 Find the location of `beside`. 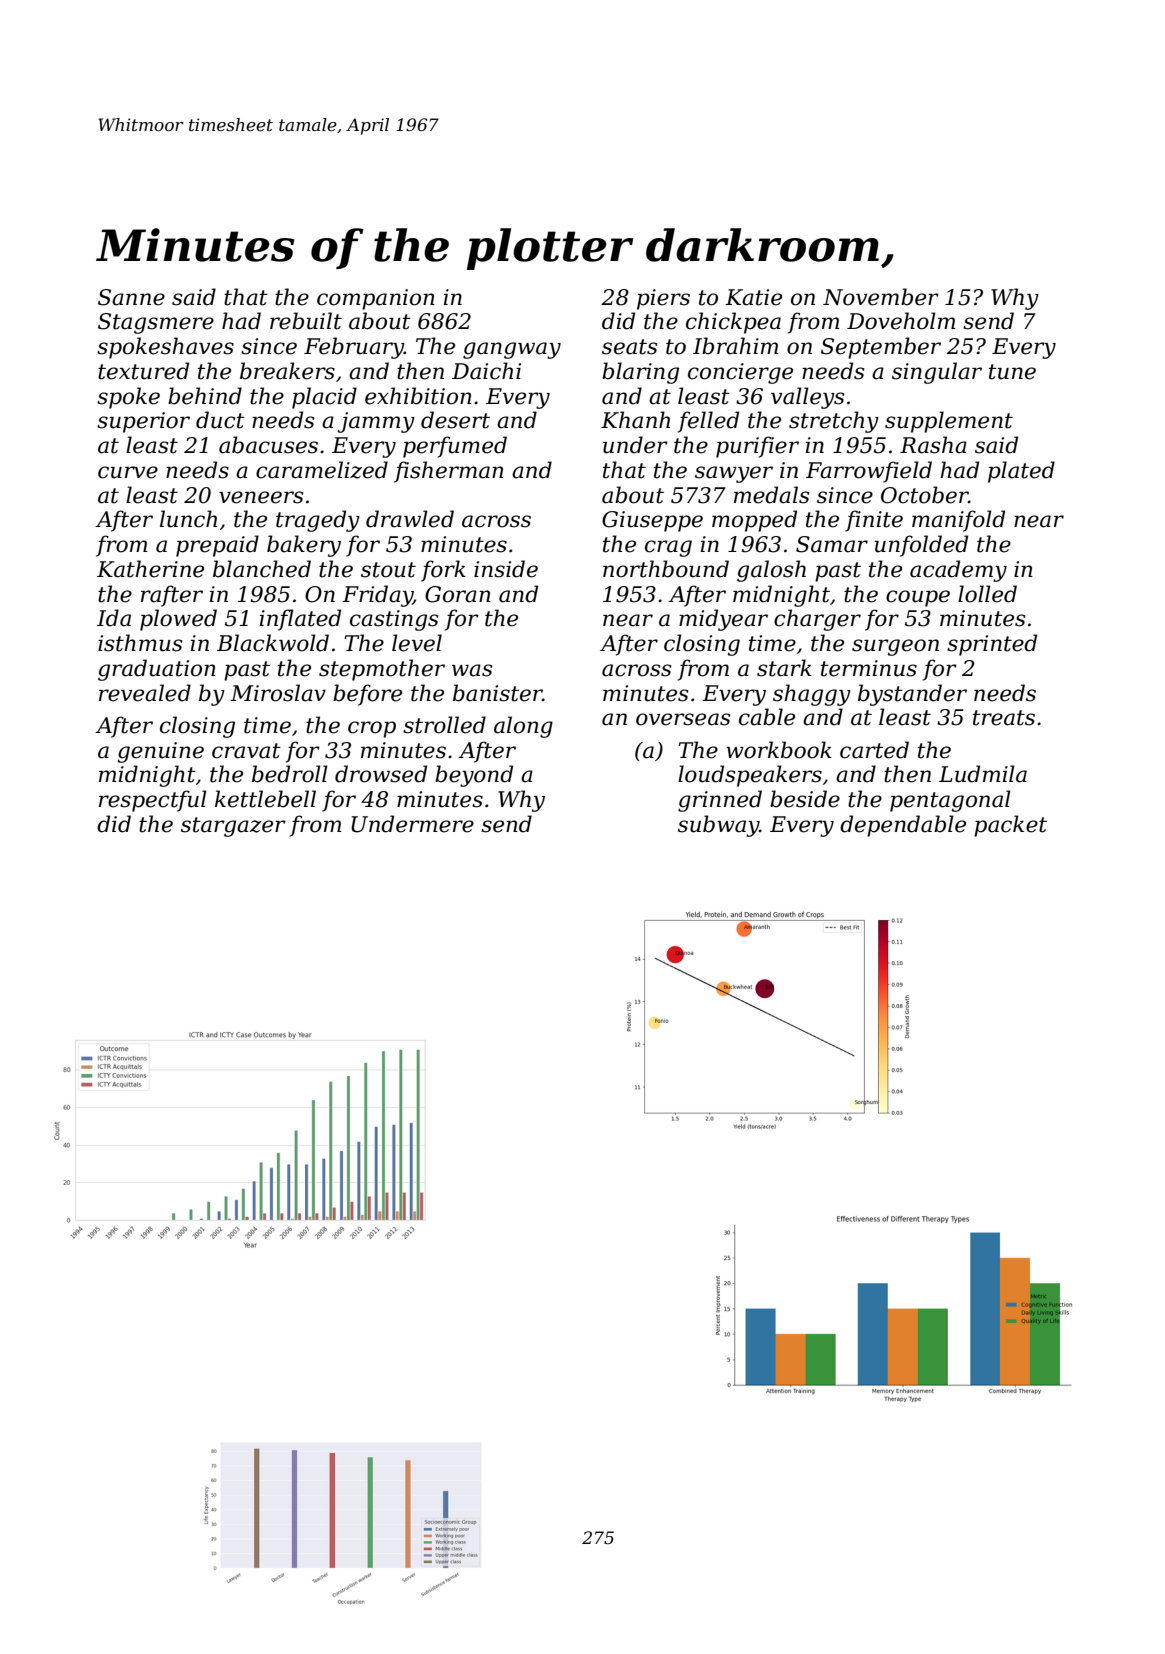

beside is located at coordinates (805, 799).
